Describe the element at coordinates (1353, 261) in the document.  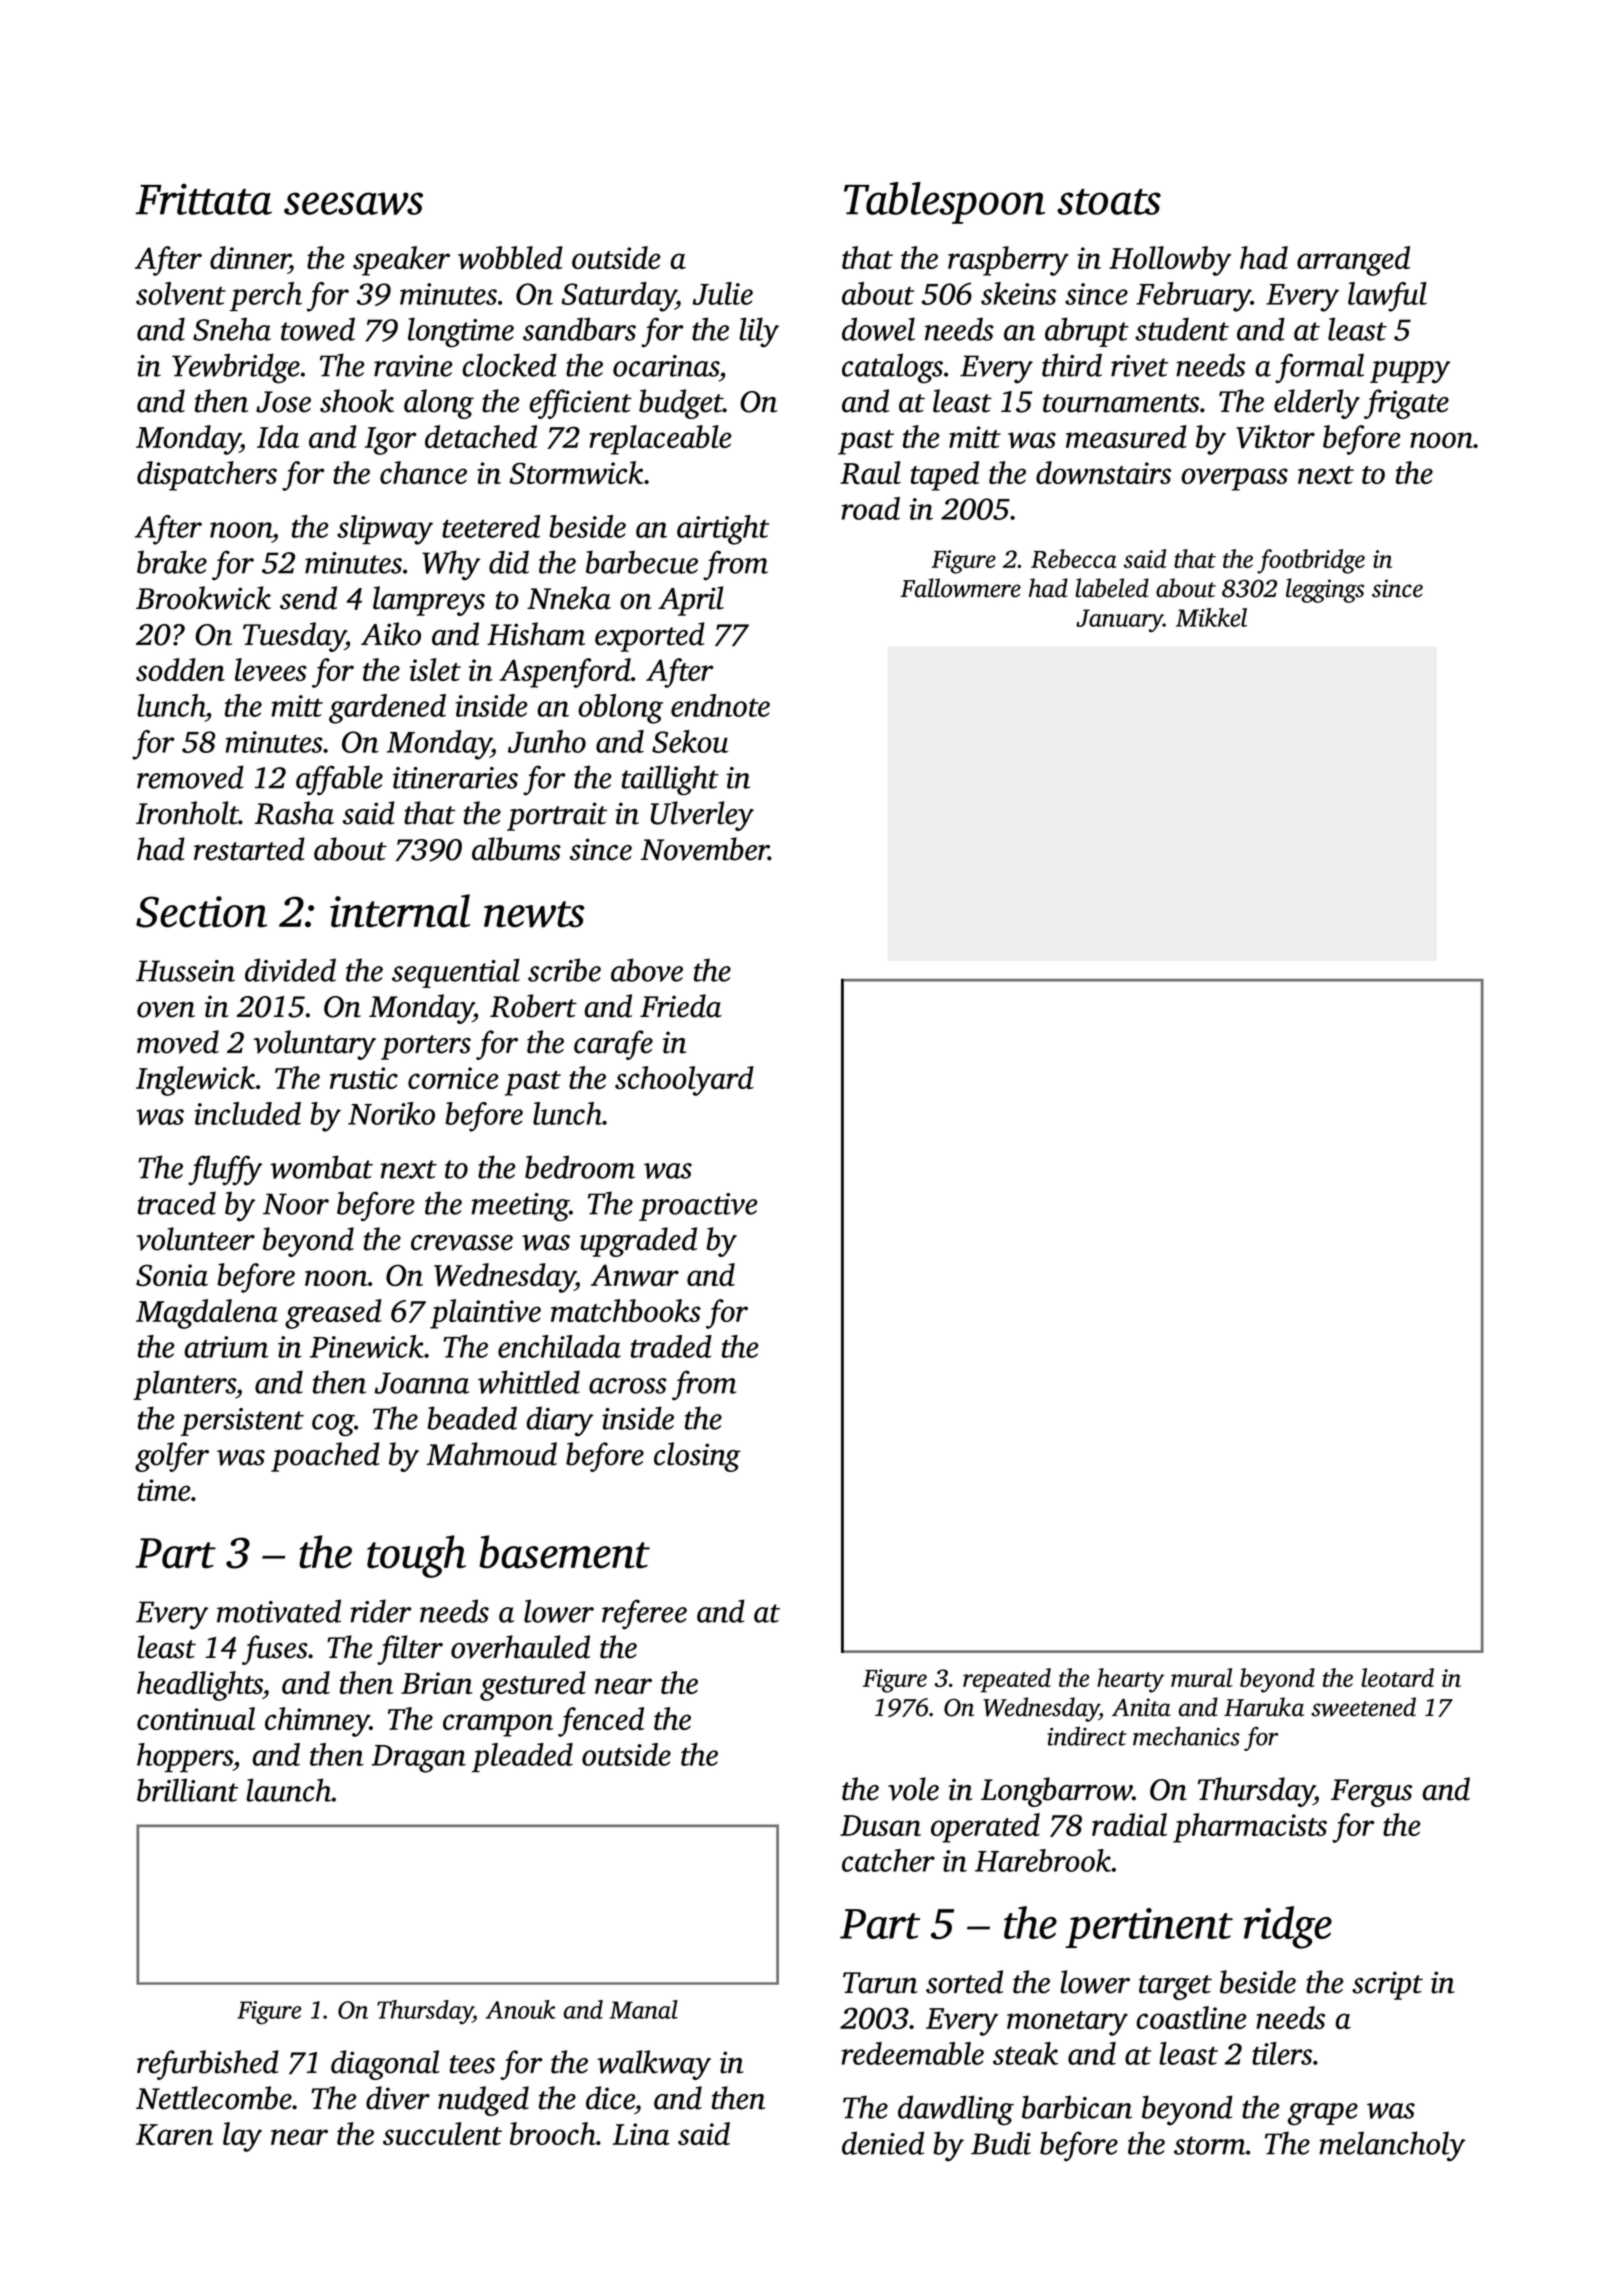
I see `arranged` at that location.
